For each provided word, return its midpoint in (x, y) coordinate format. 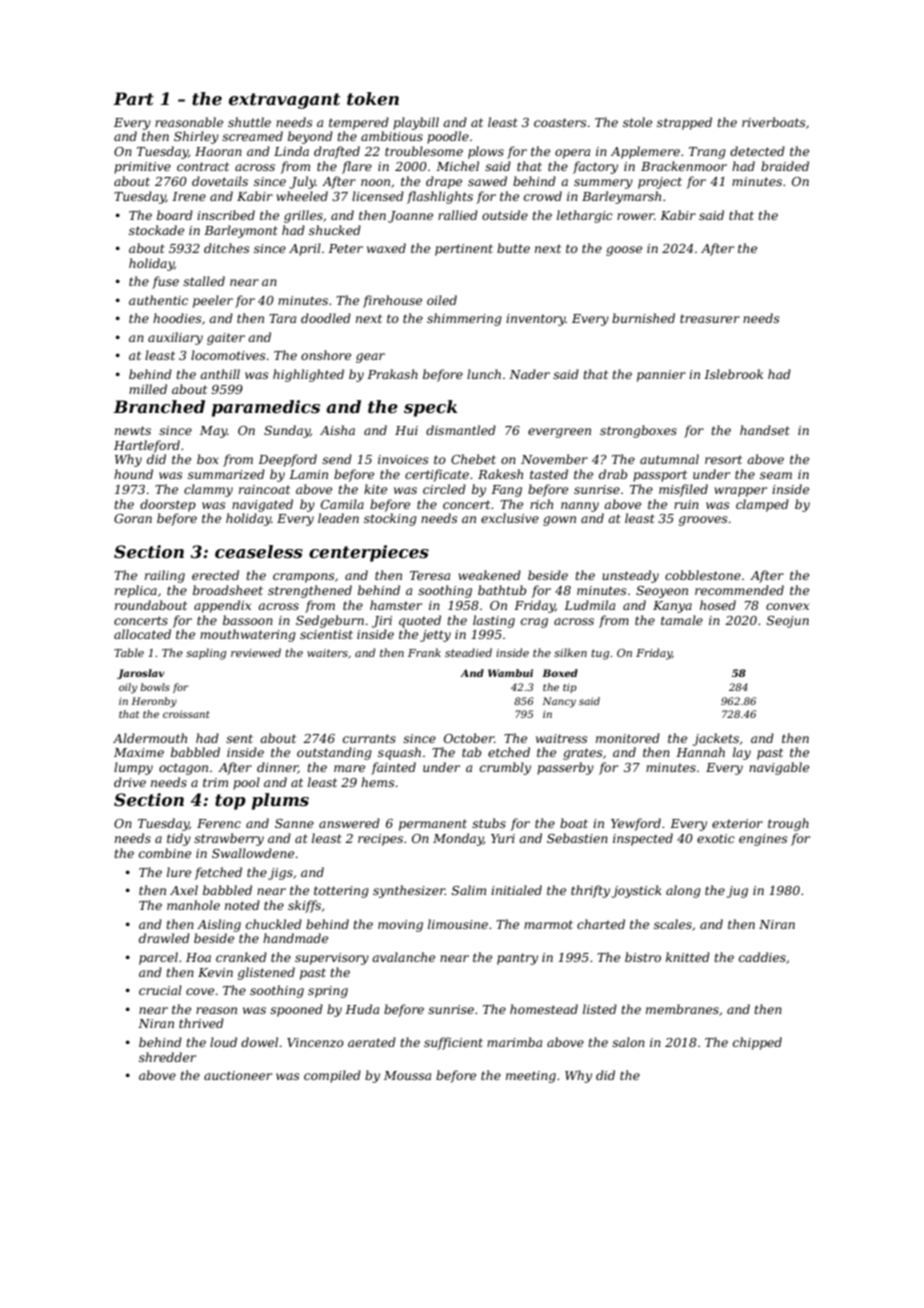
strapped (684, 123)
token (373, 98)
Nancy (559, 702)
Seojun (788, 622)
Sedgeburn (330, 621)
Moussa (407, 1075)
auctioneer (238, 1075)
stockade (156, 230)
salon (628, 1042)
